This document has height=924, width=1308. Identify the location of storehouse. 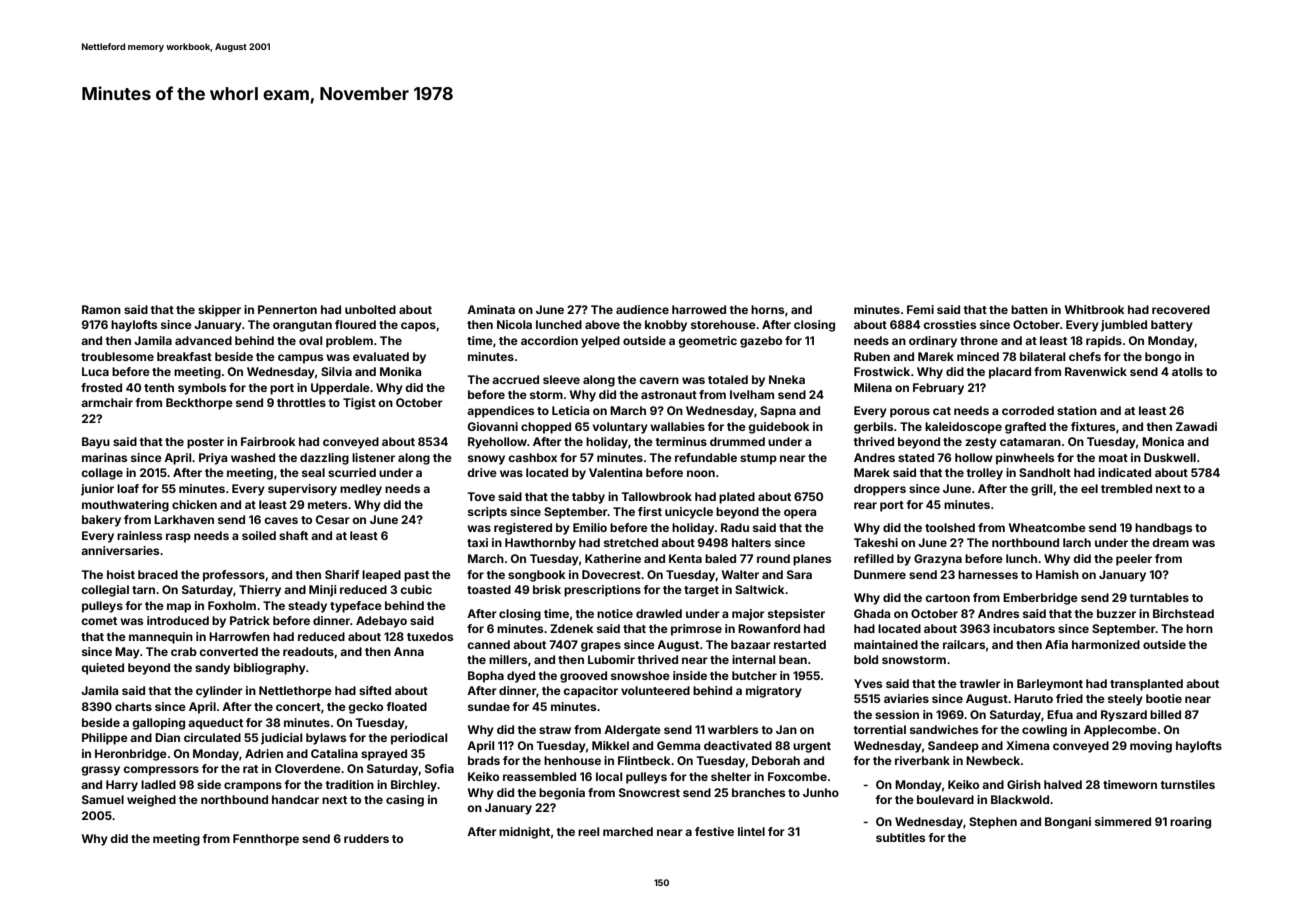
(723, 324).
